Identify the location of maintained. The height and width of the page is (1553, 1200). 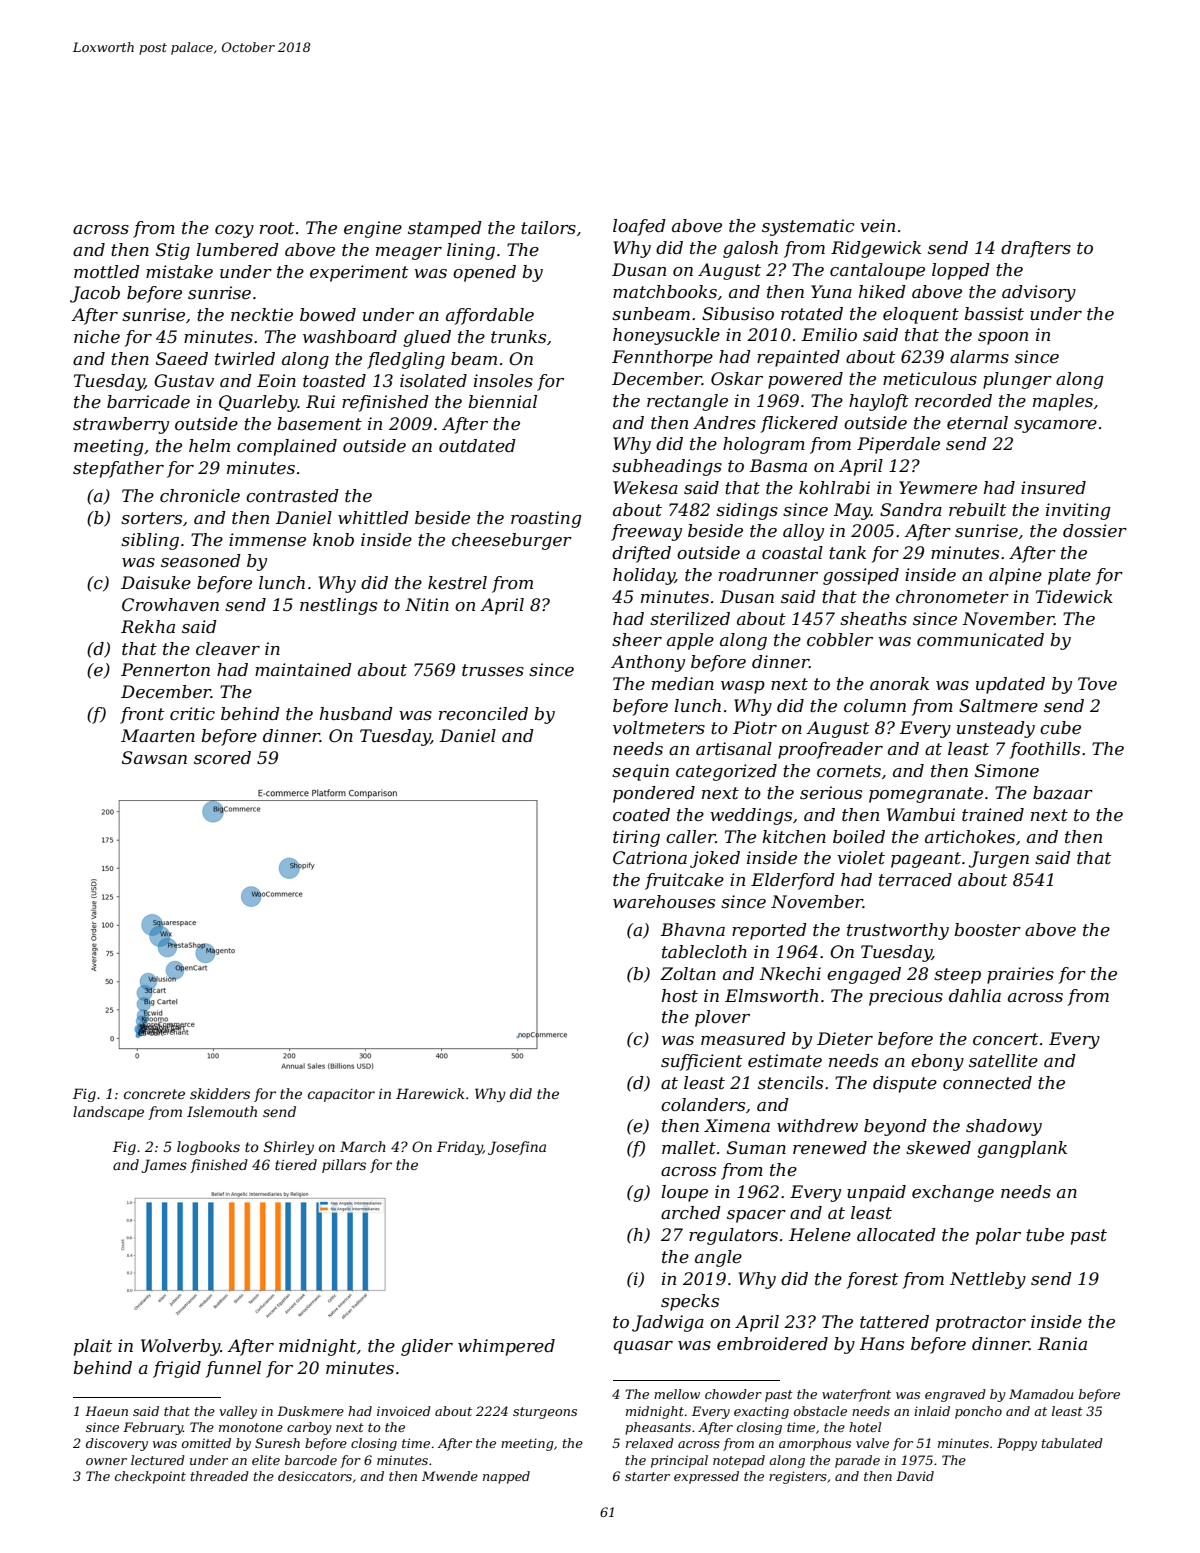
(303, 670).
